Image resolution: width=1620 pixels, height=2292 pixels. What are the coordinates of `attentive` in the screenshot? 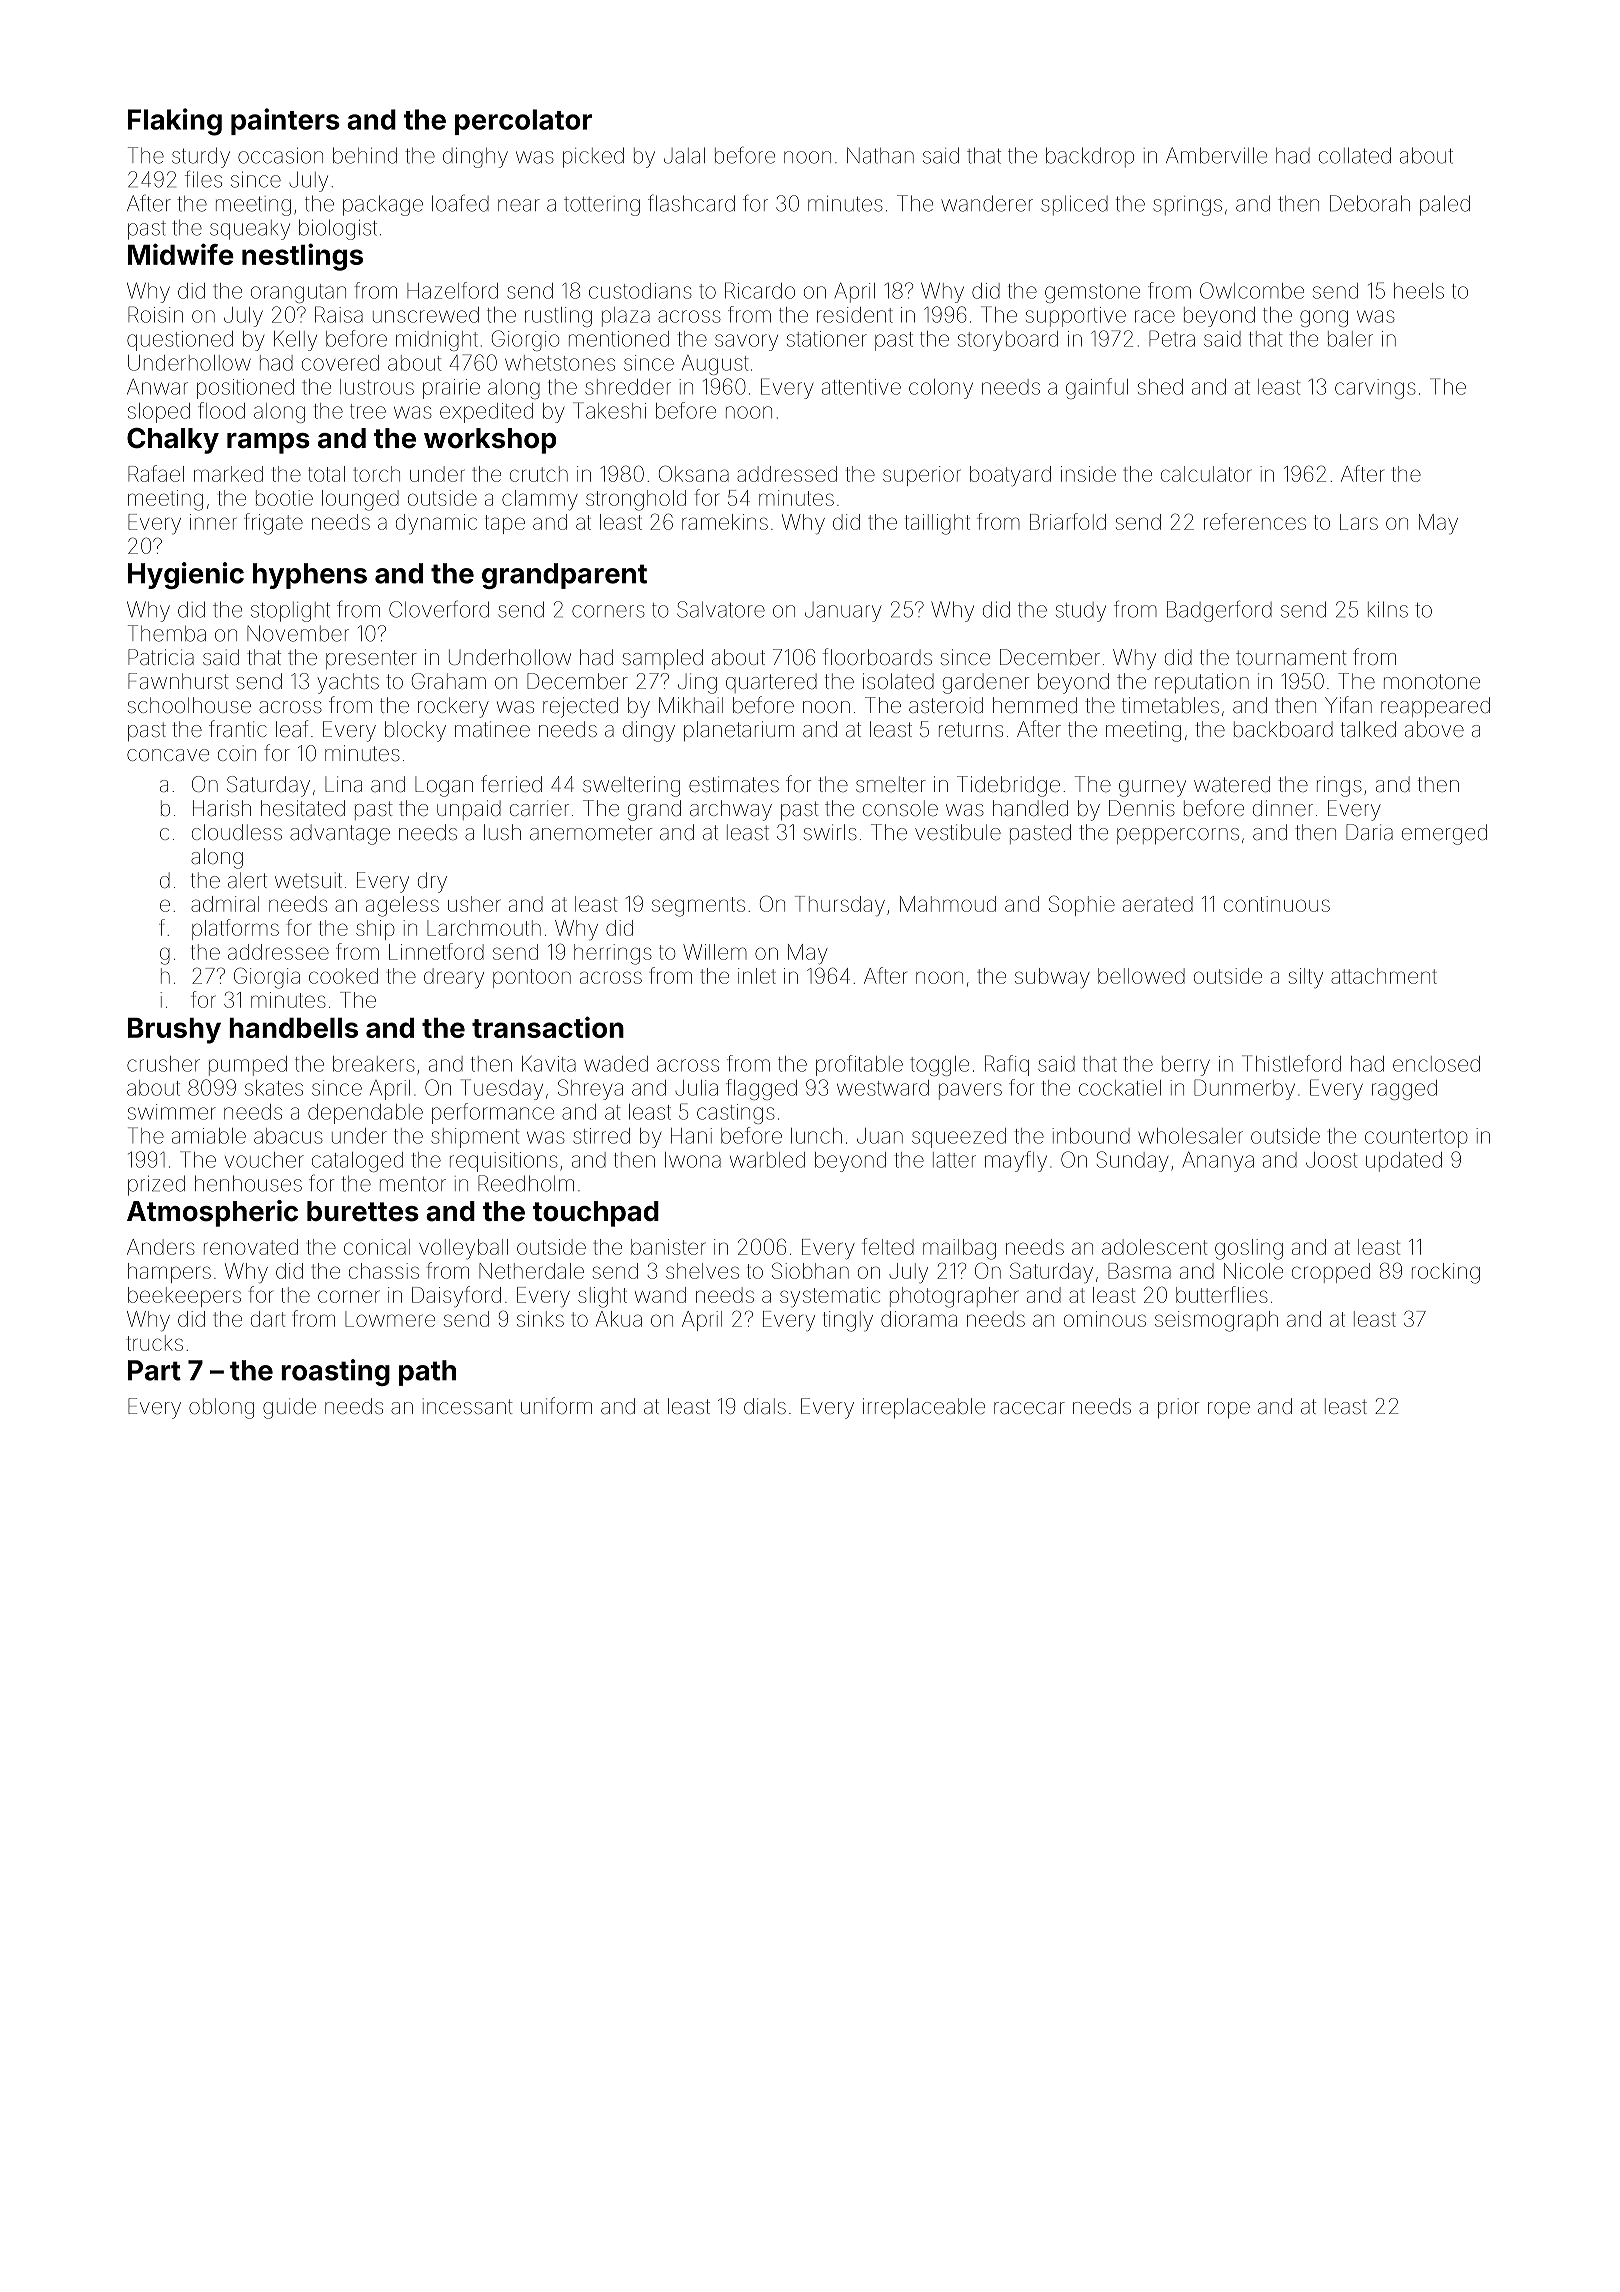 It's located at (861, 387).
